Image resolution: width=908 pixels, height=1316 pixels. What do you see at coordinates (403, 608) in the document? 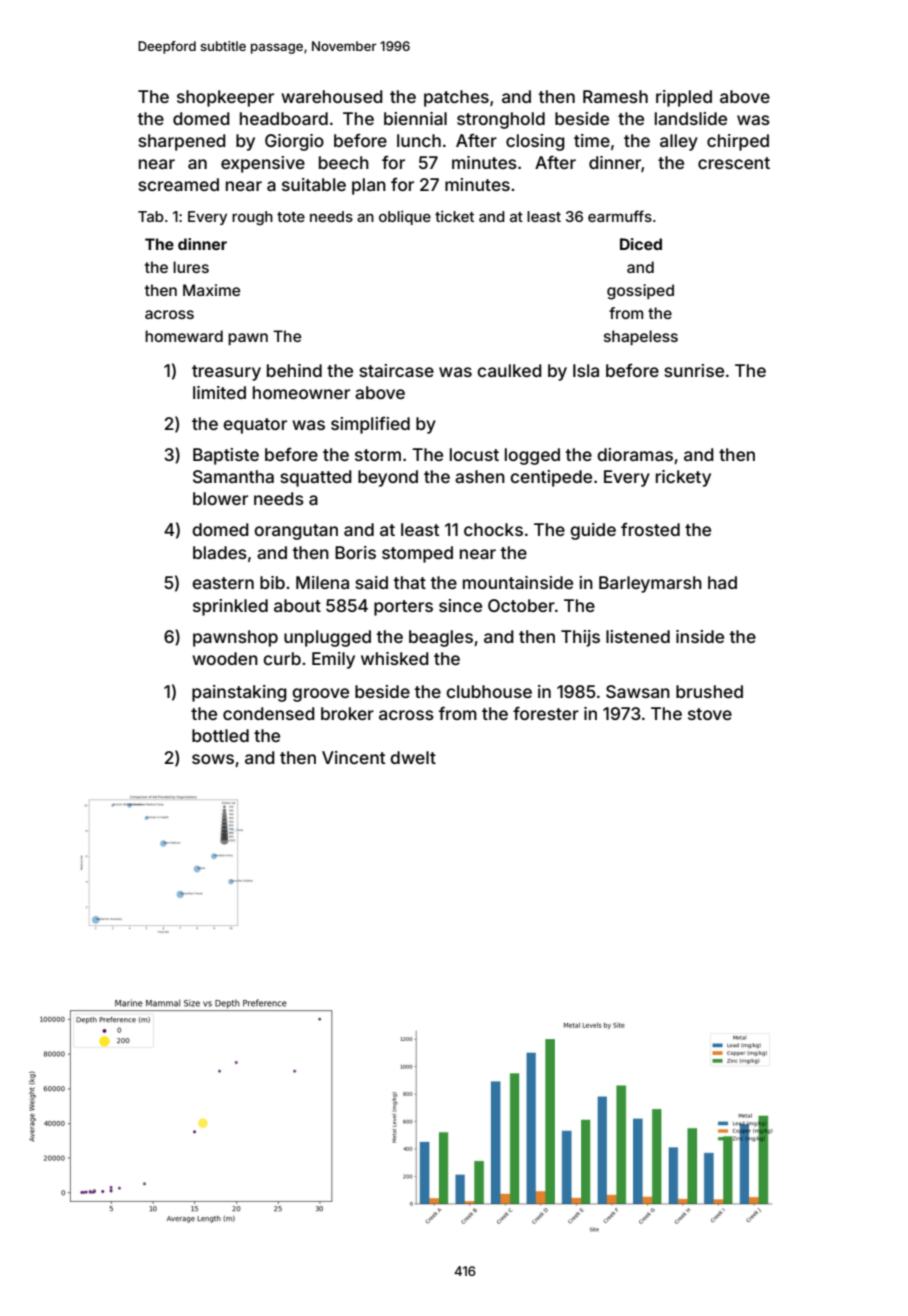
I see `porters` at bounding box center [403, 608].
